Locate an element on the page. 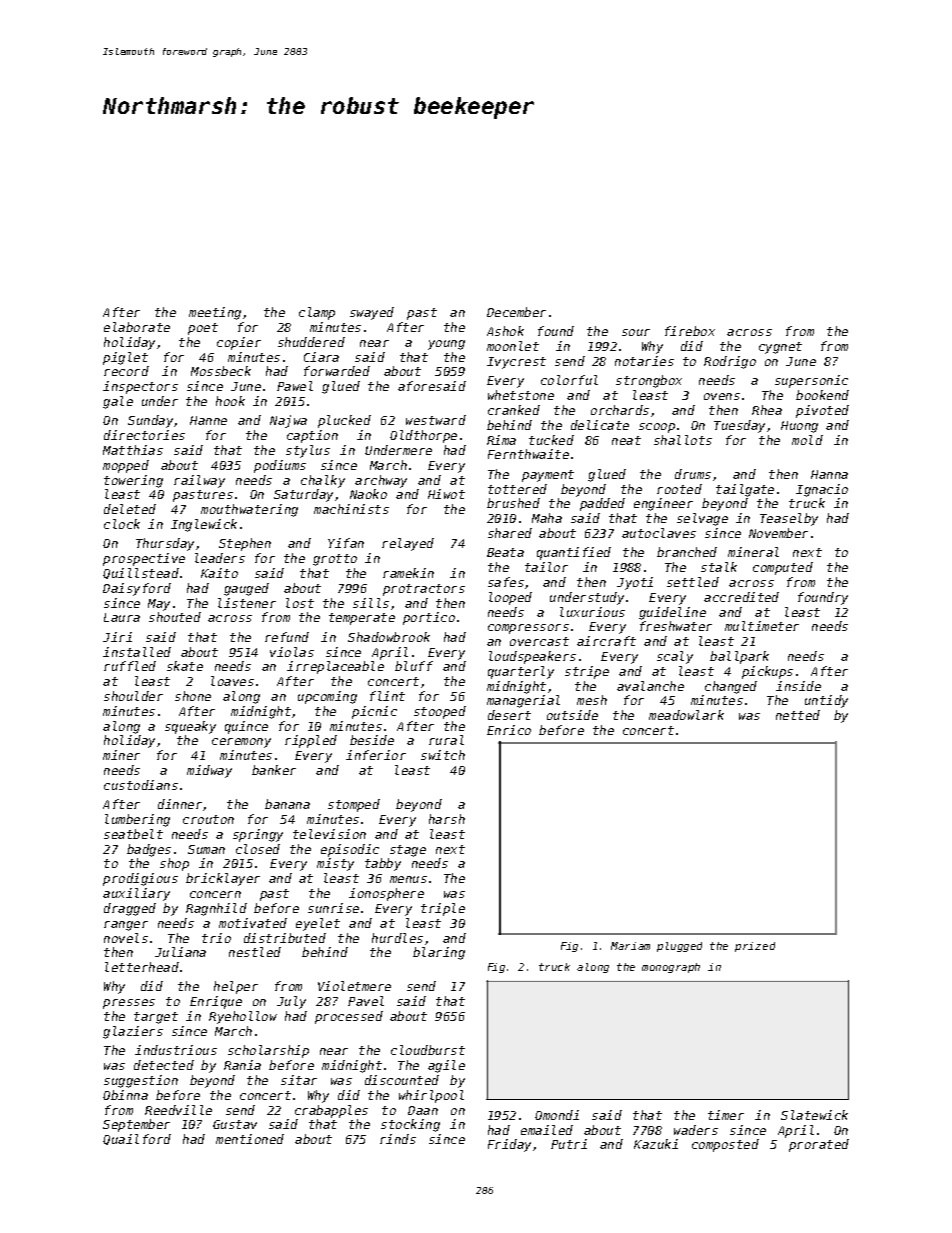  Friday is located at coordinates (509, 1145).
